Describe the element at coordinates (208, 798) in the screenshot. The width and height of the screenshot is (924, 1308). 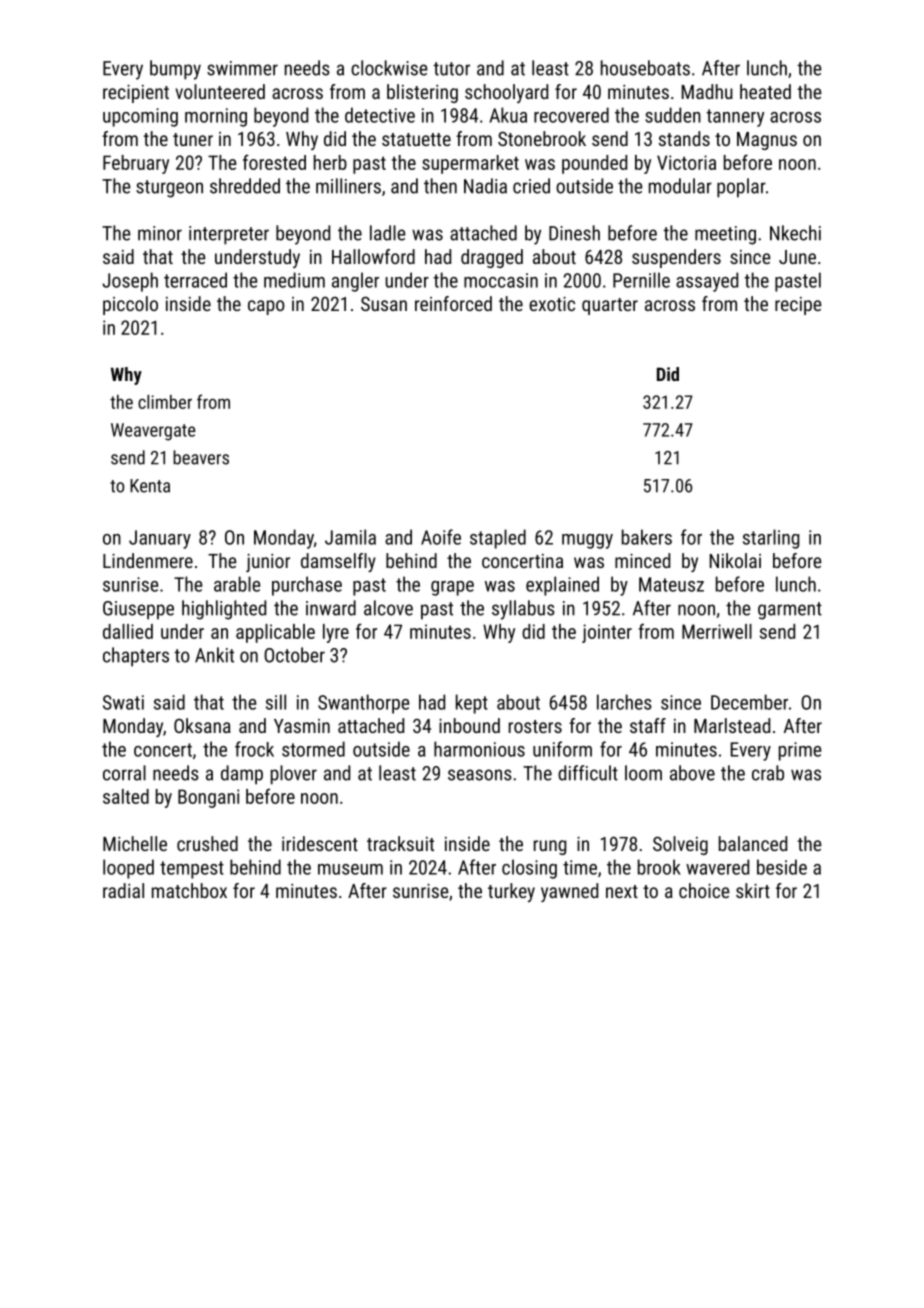
I see `Bongani` at that location.
